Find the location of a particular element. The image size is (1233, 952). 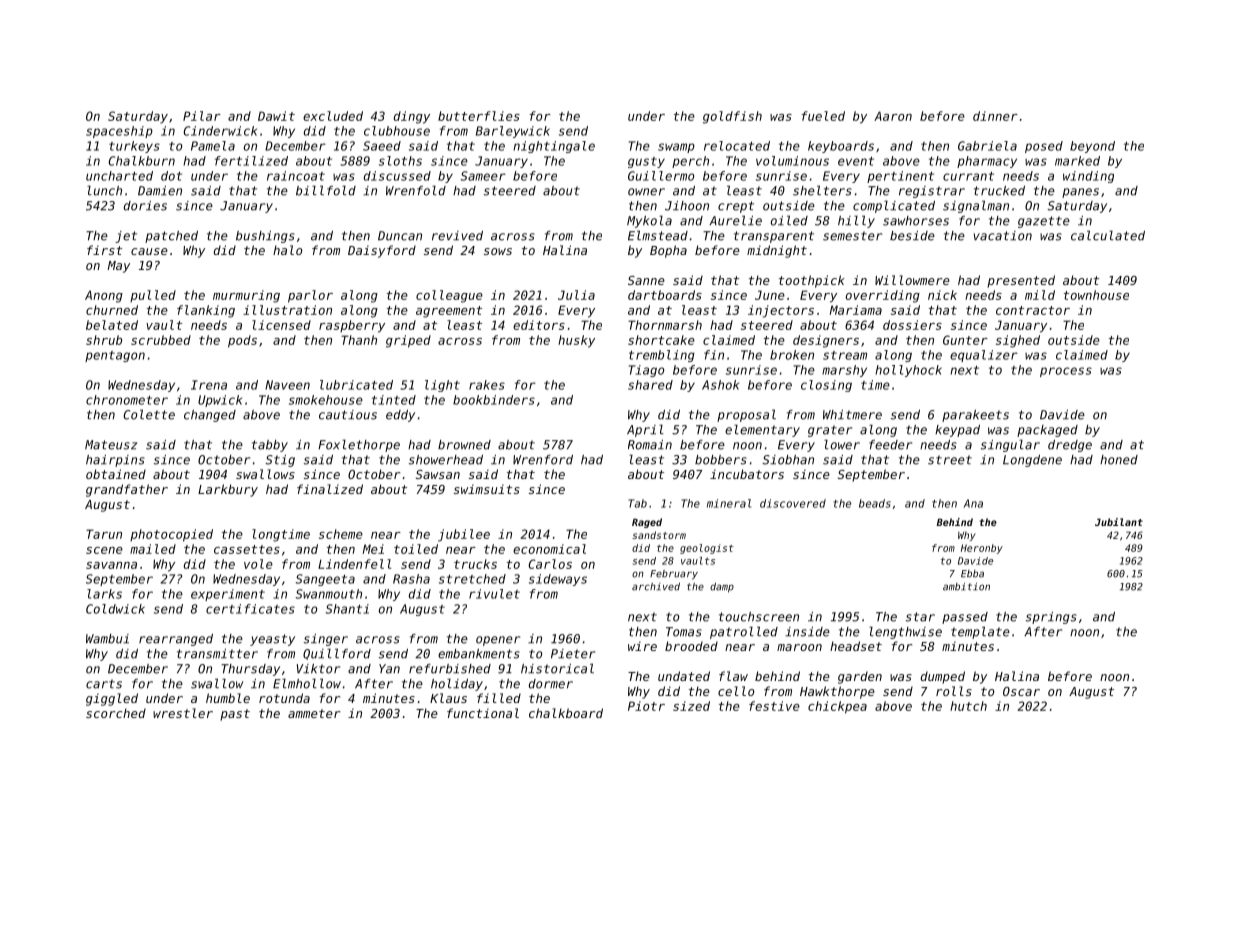

Anong is located at coordinates (104, 296).
